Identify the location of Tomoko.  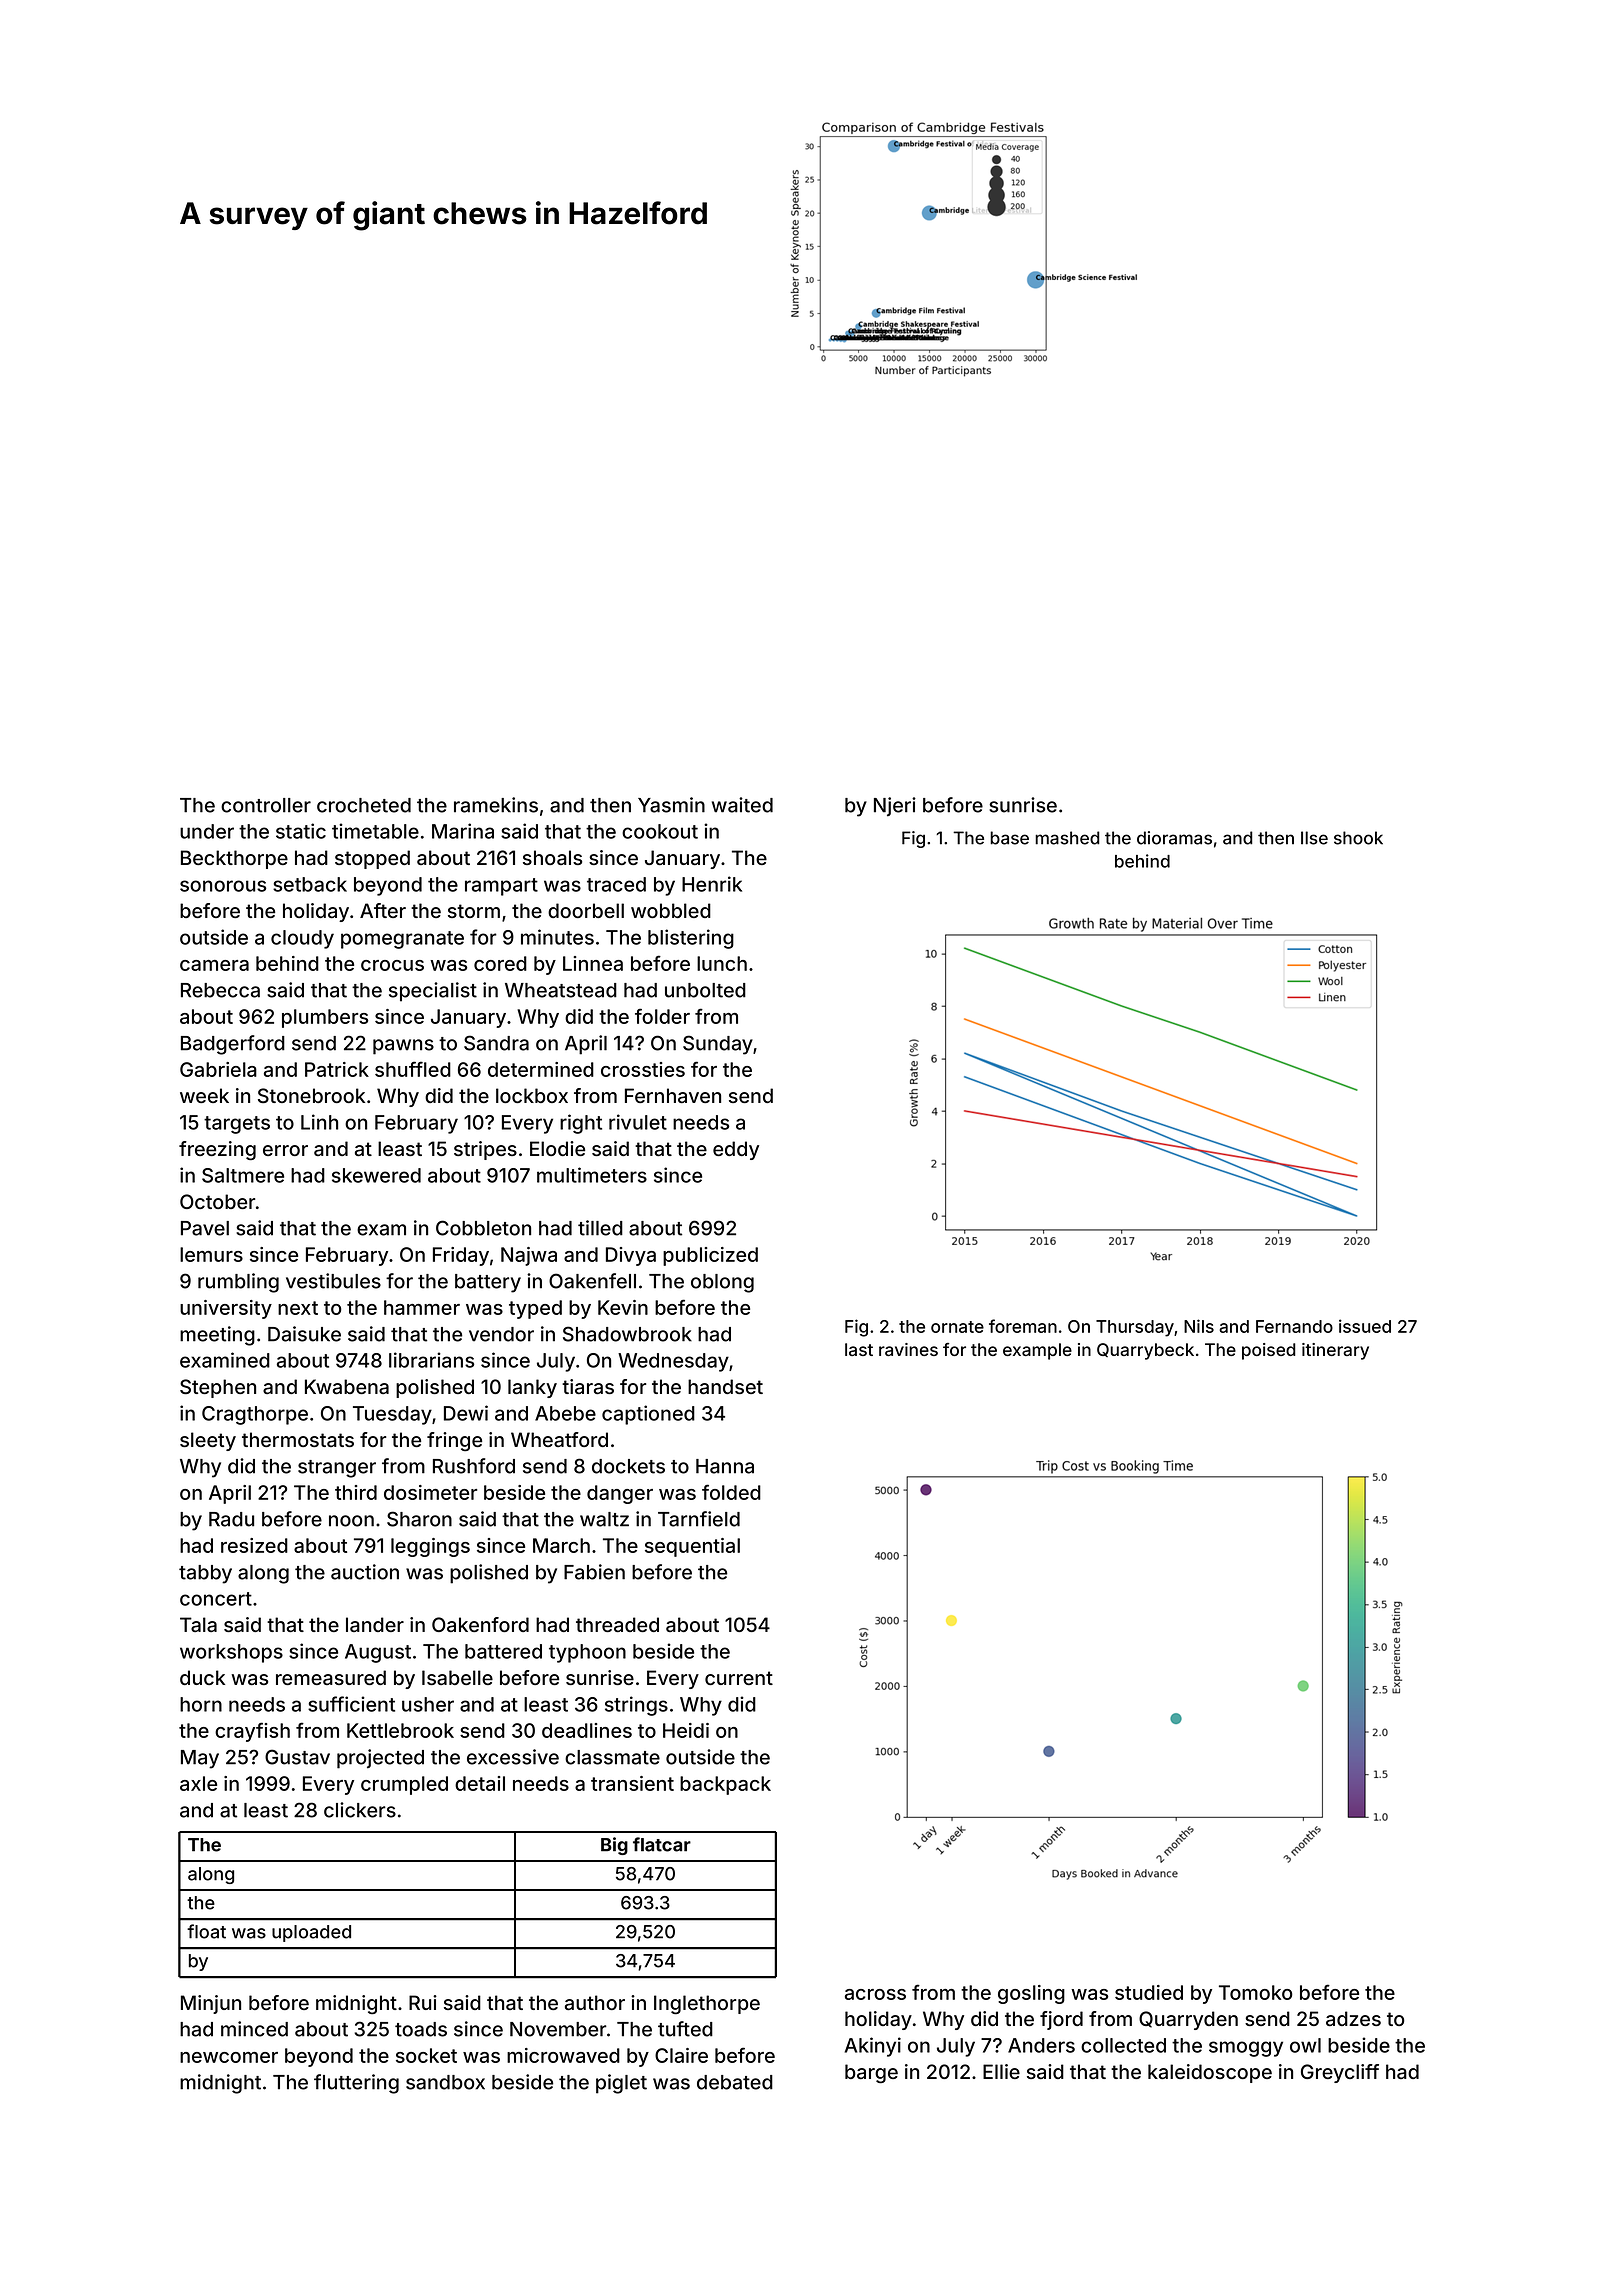
(1255, 1992).
